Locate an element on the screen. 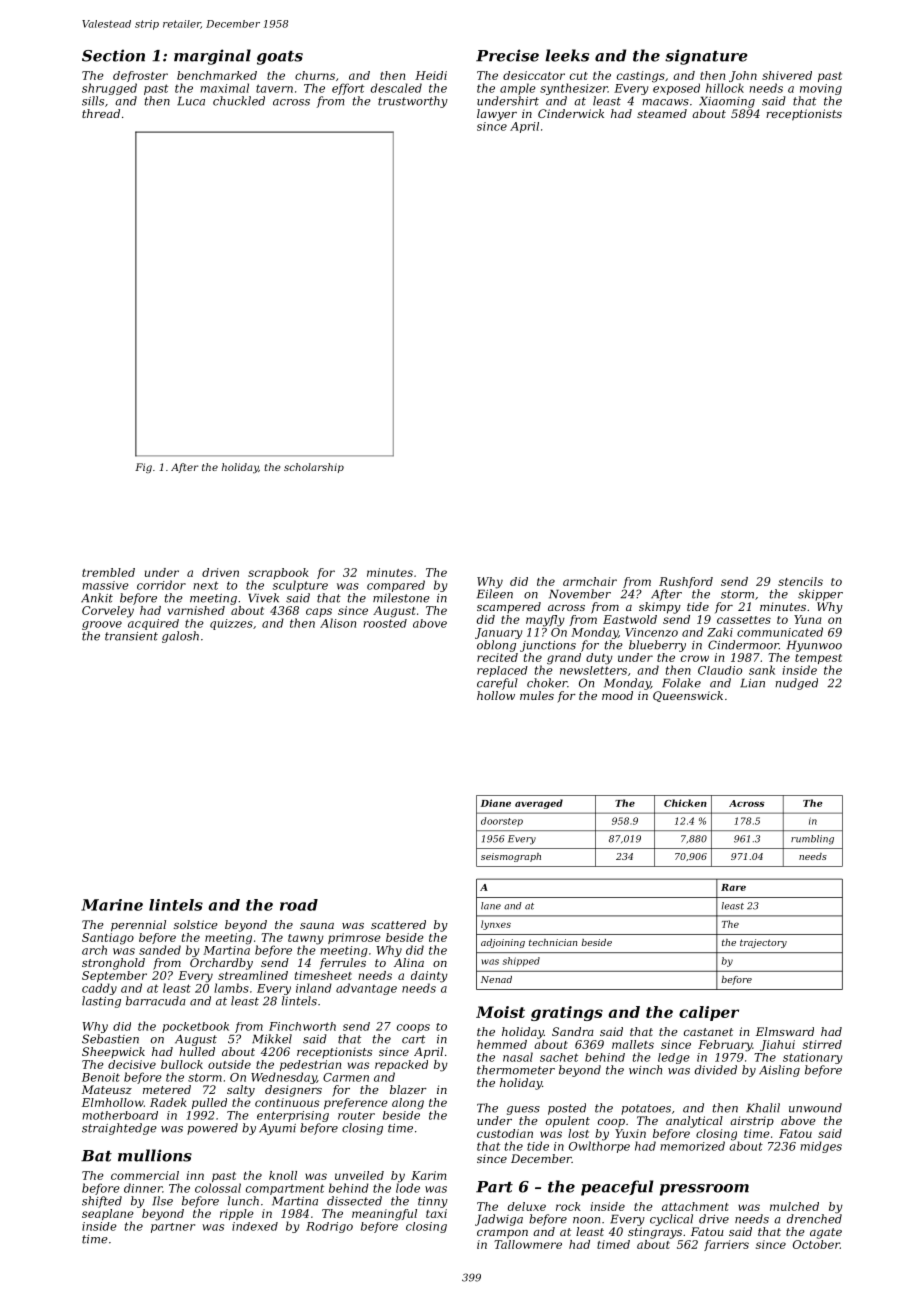  Sheepwick is located at coordinates (113, 1052).
